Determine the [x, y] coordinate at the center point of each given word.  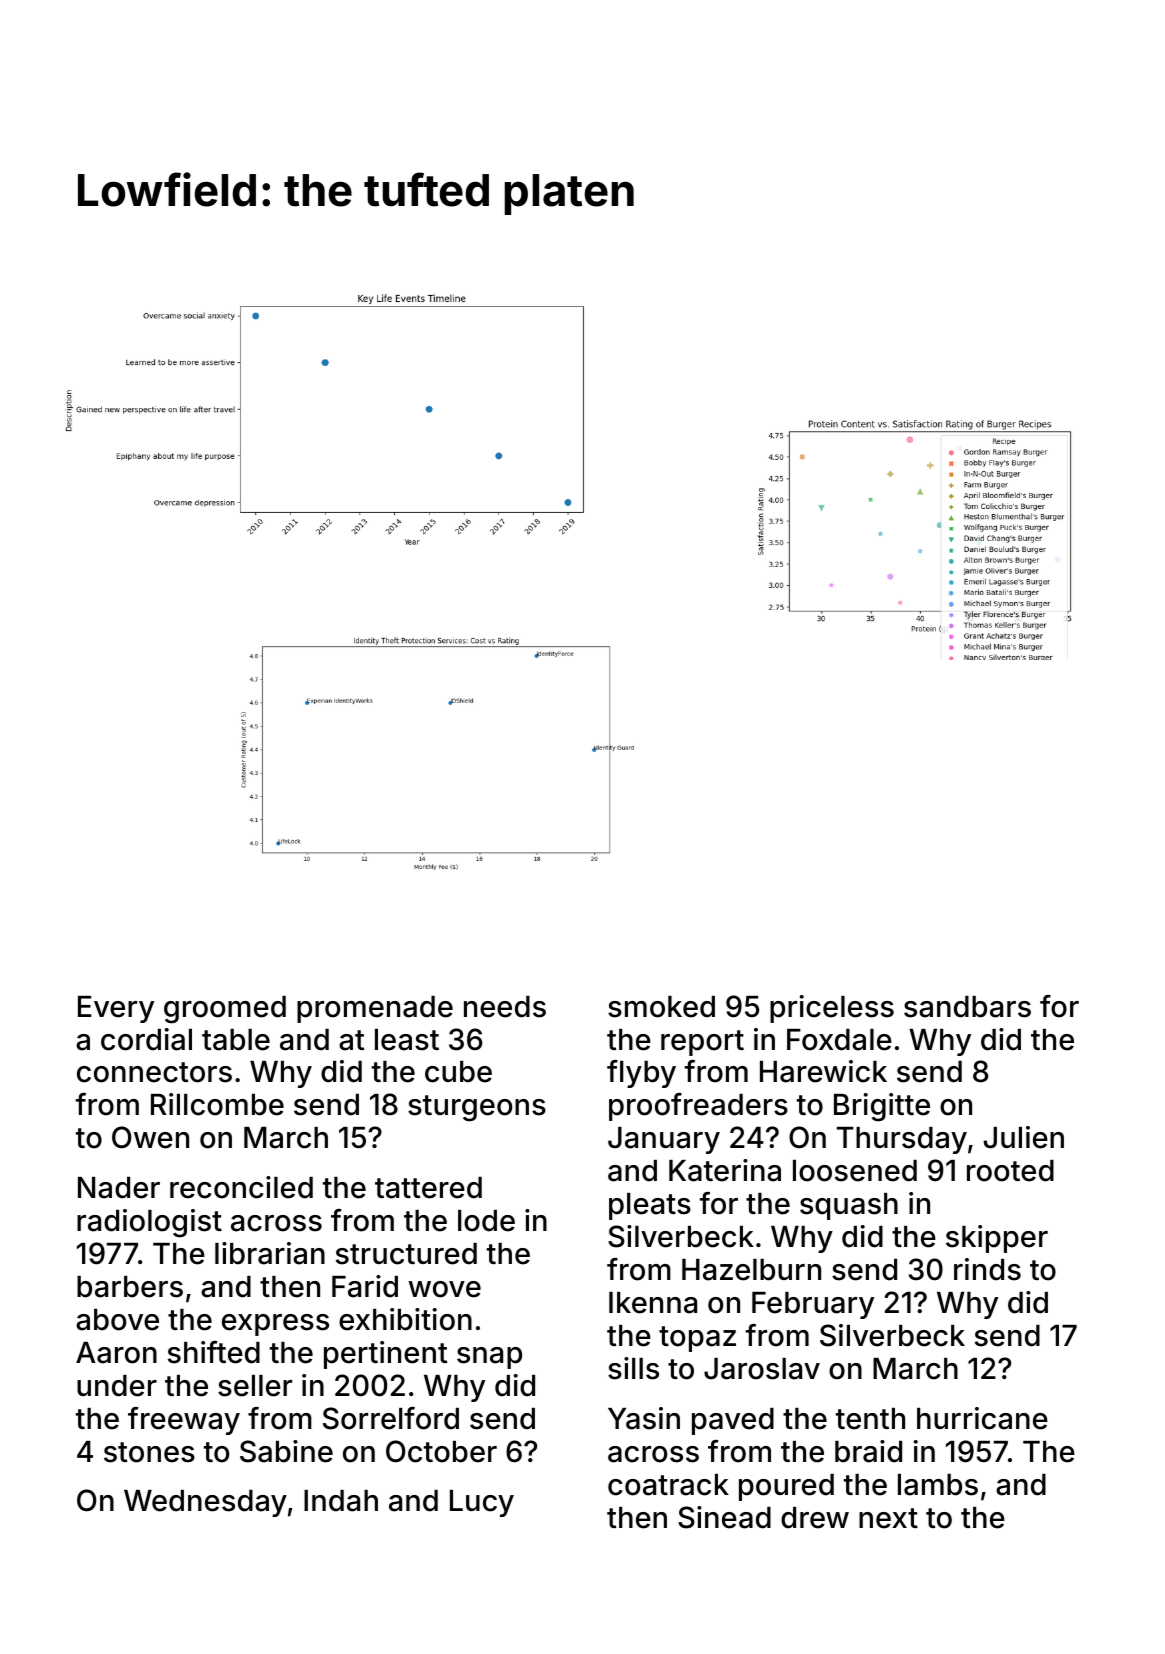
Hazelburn [751, 1270]
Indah [341, 1501]
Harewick [823, 1071]
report [702, 1043]
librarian [270, 1253]
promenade [375, 1009]
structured [406, 1254]
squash [849, 1206]
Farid [365, 1286]
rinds [987, 1269]
